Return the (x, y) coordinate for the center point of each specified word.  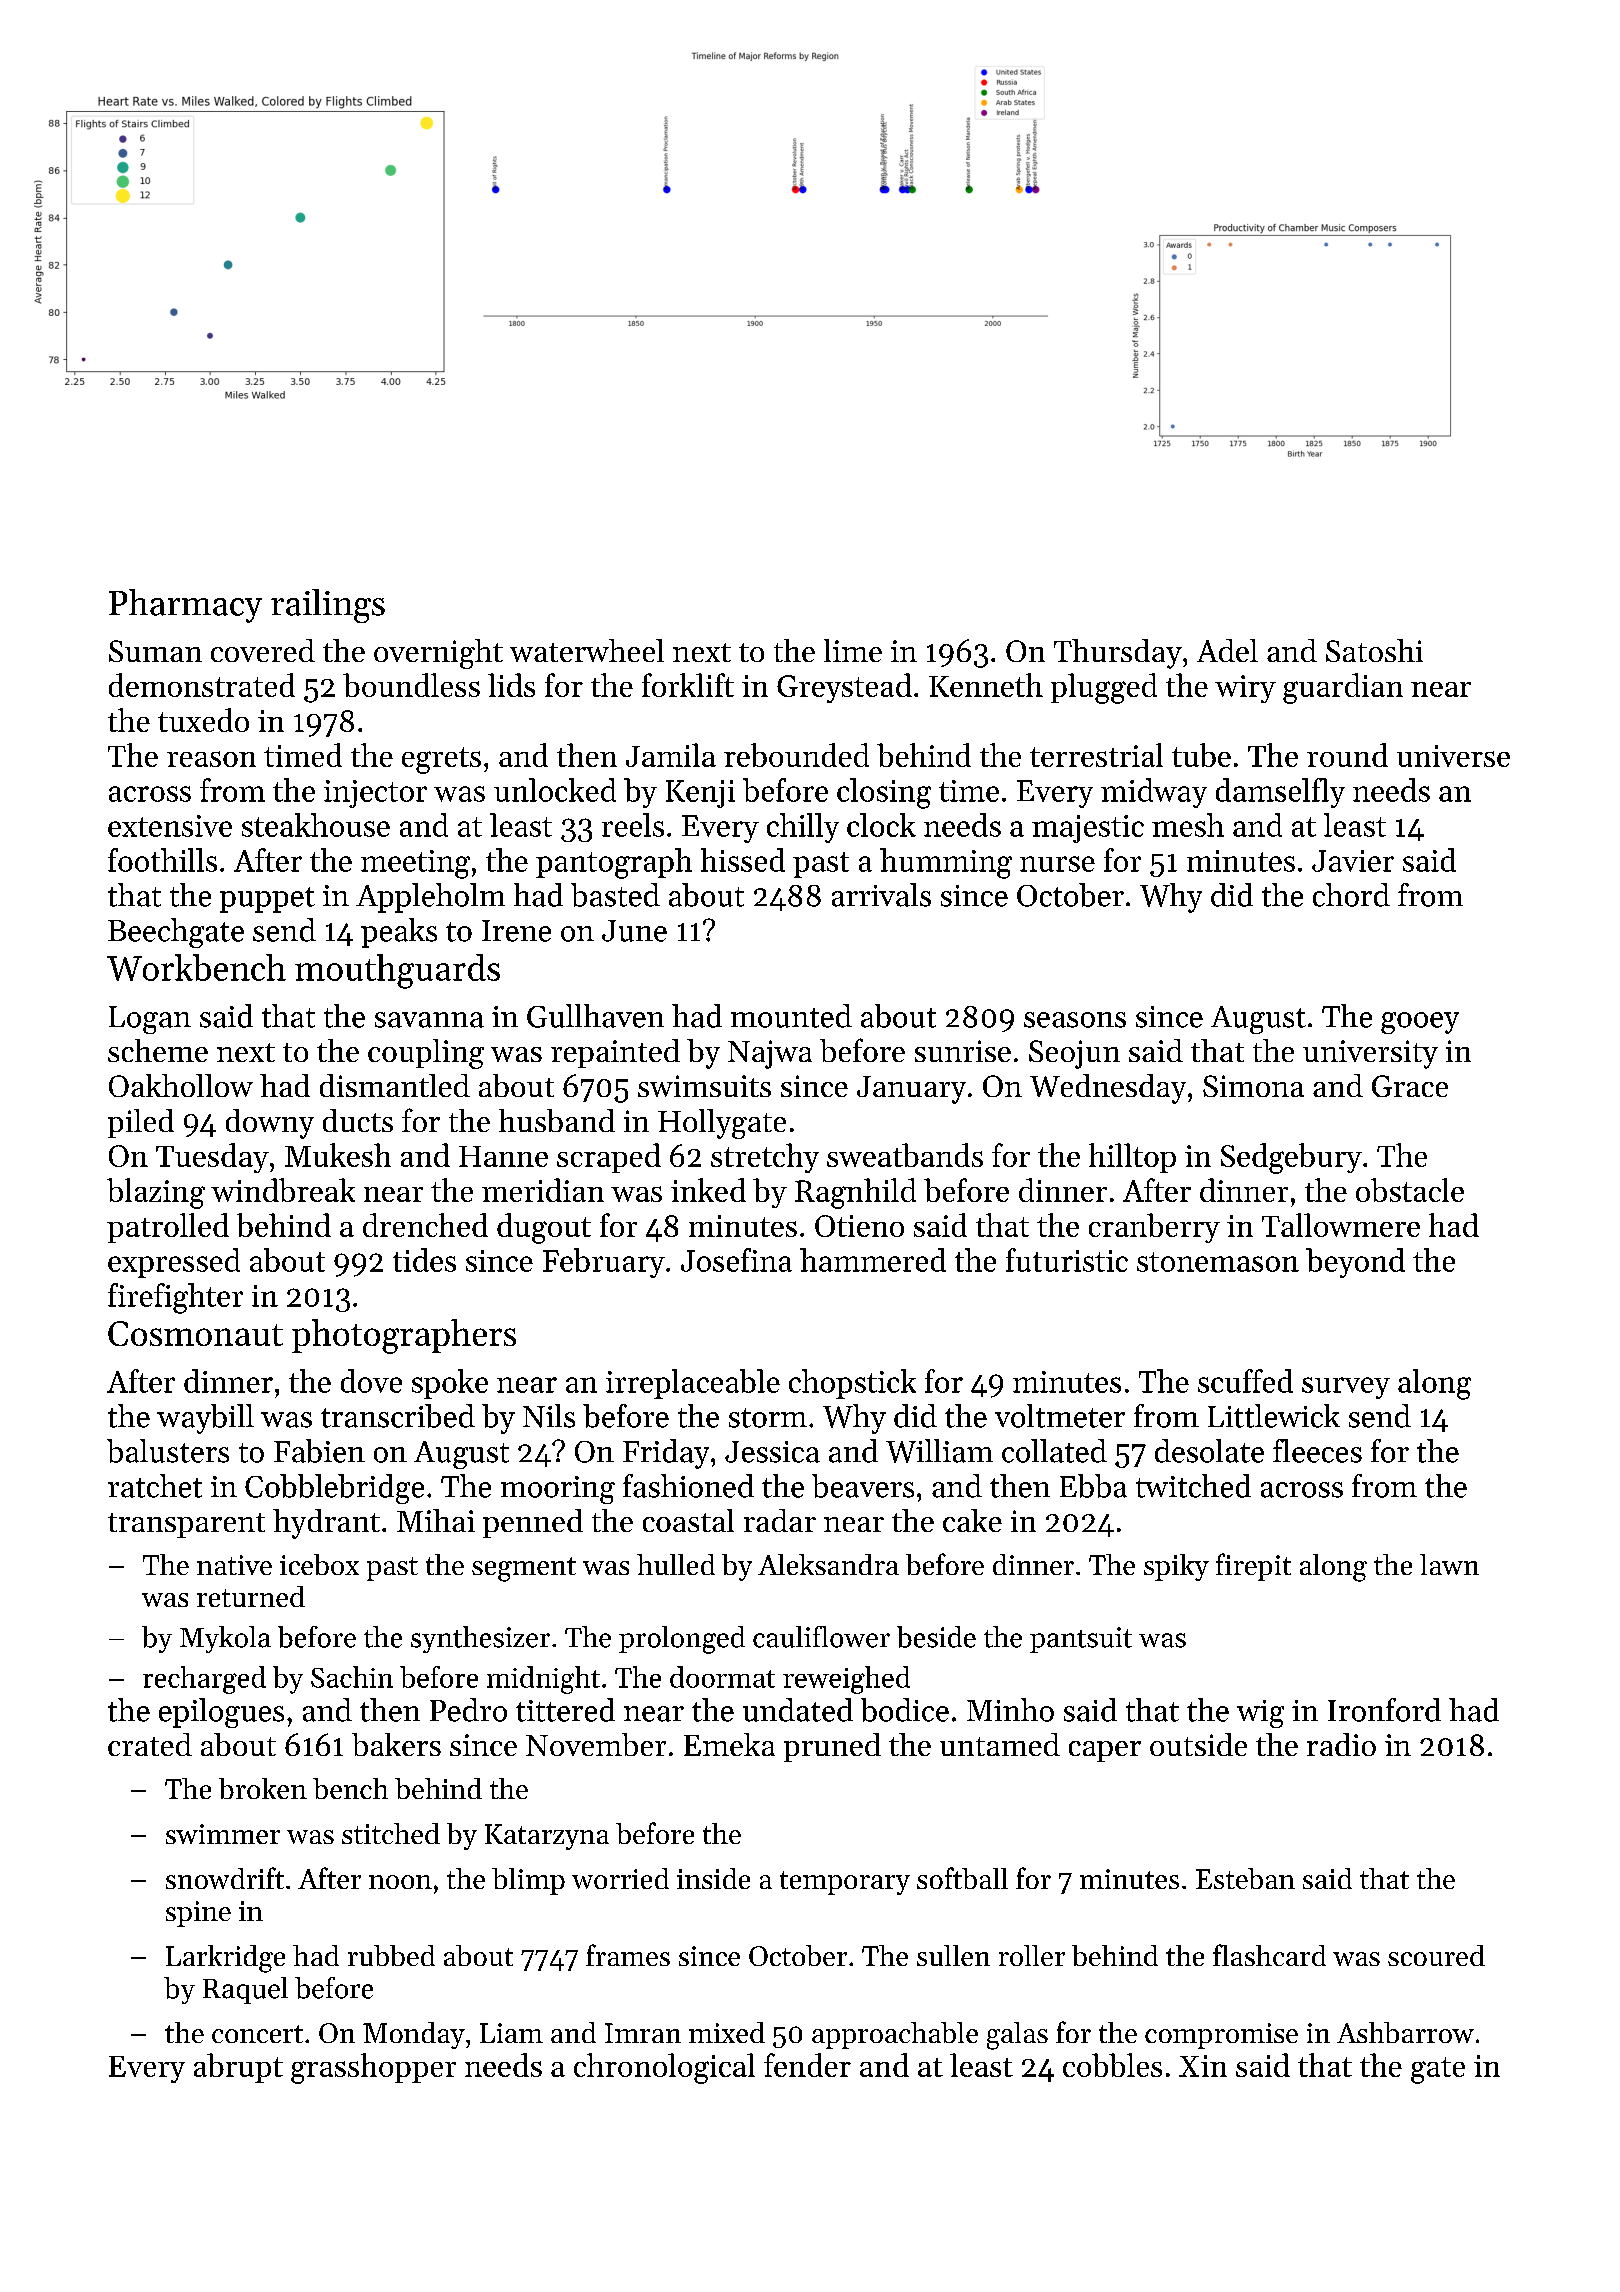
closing (884, 793)
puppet (267, 900)
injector (375, 794)
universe (1453, 756)
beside (936, 1637)
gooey (1420, 1023)
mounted (791, 1016)
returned (251, 1596)
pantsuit (1081, 1640)
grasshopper (373, 2068)
